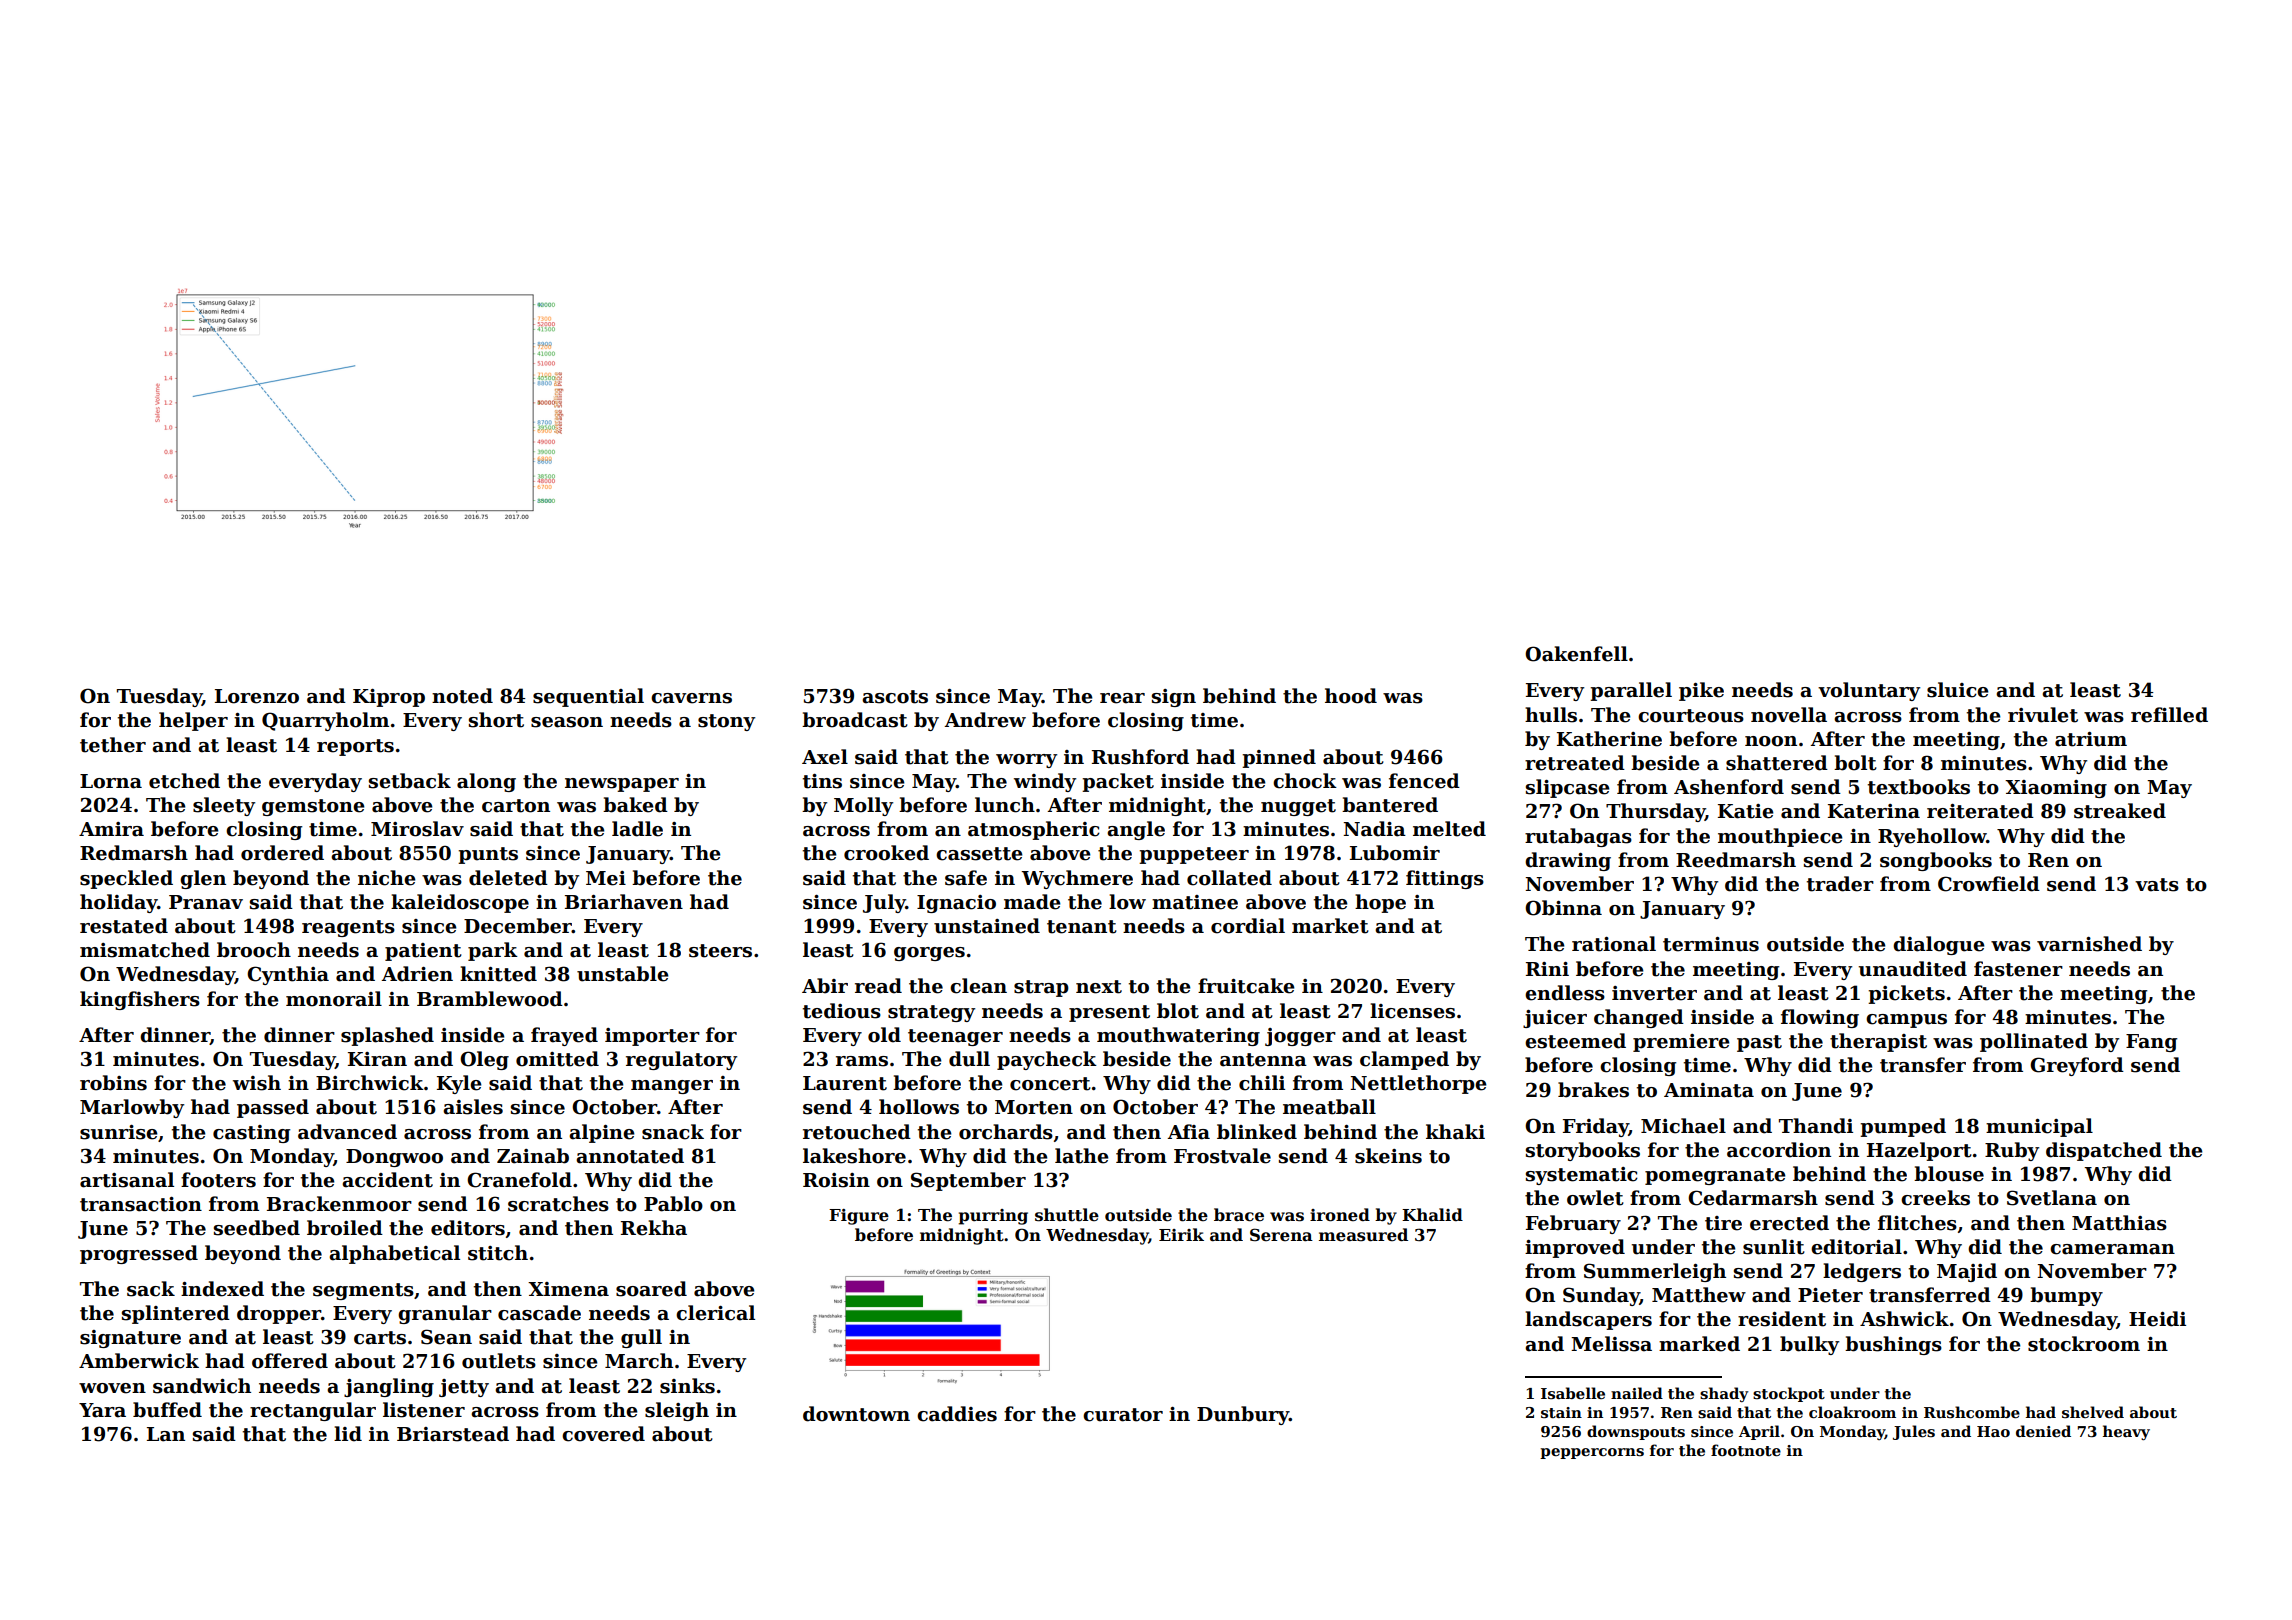 The height and width of the page is (1620, 2292). Describe the element at coordinates (1246, 986) in the page. I see `fruitcake` at that location.
